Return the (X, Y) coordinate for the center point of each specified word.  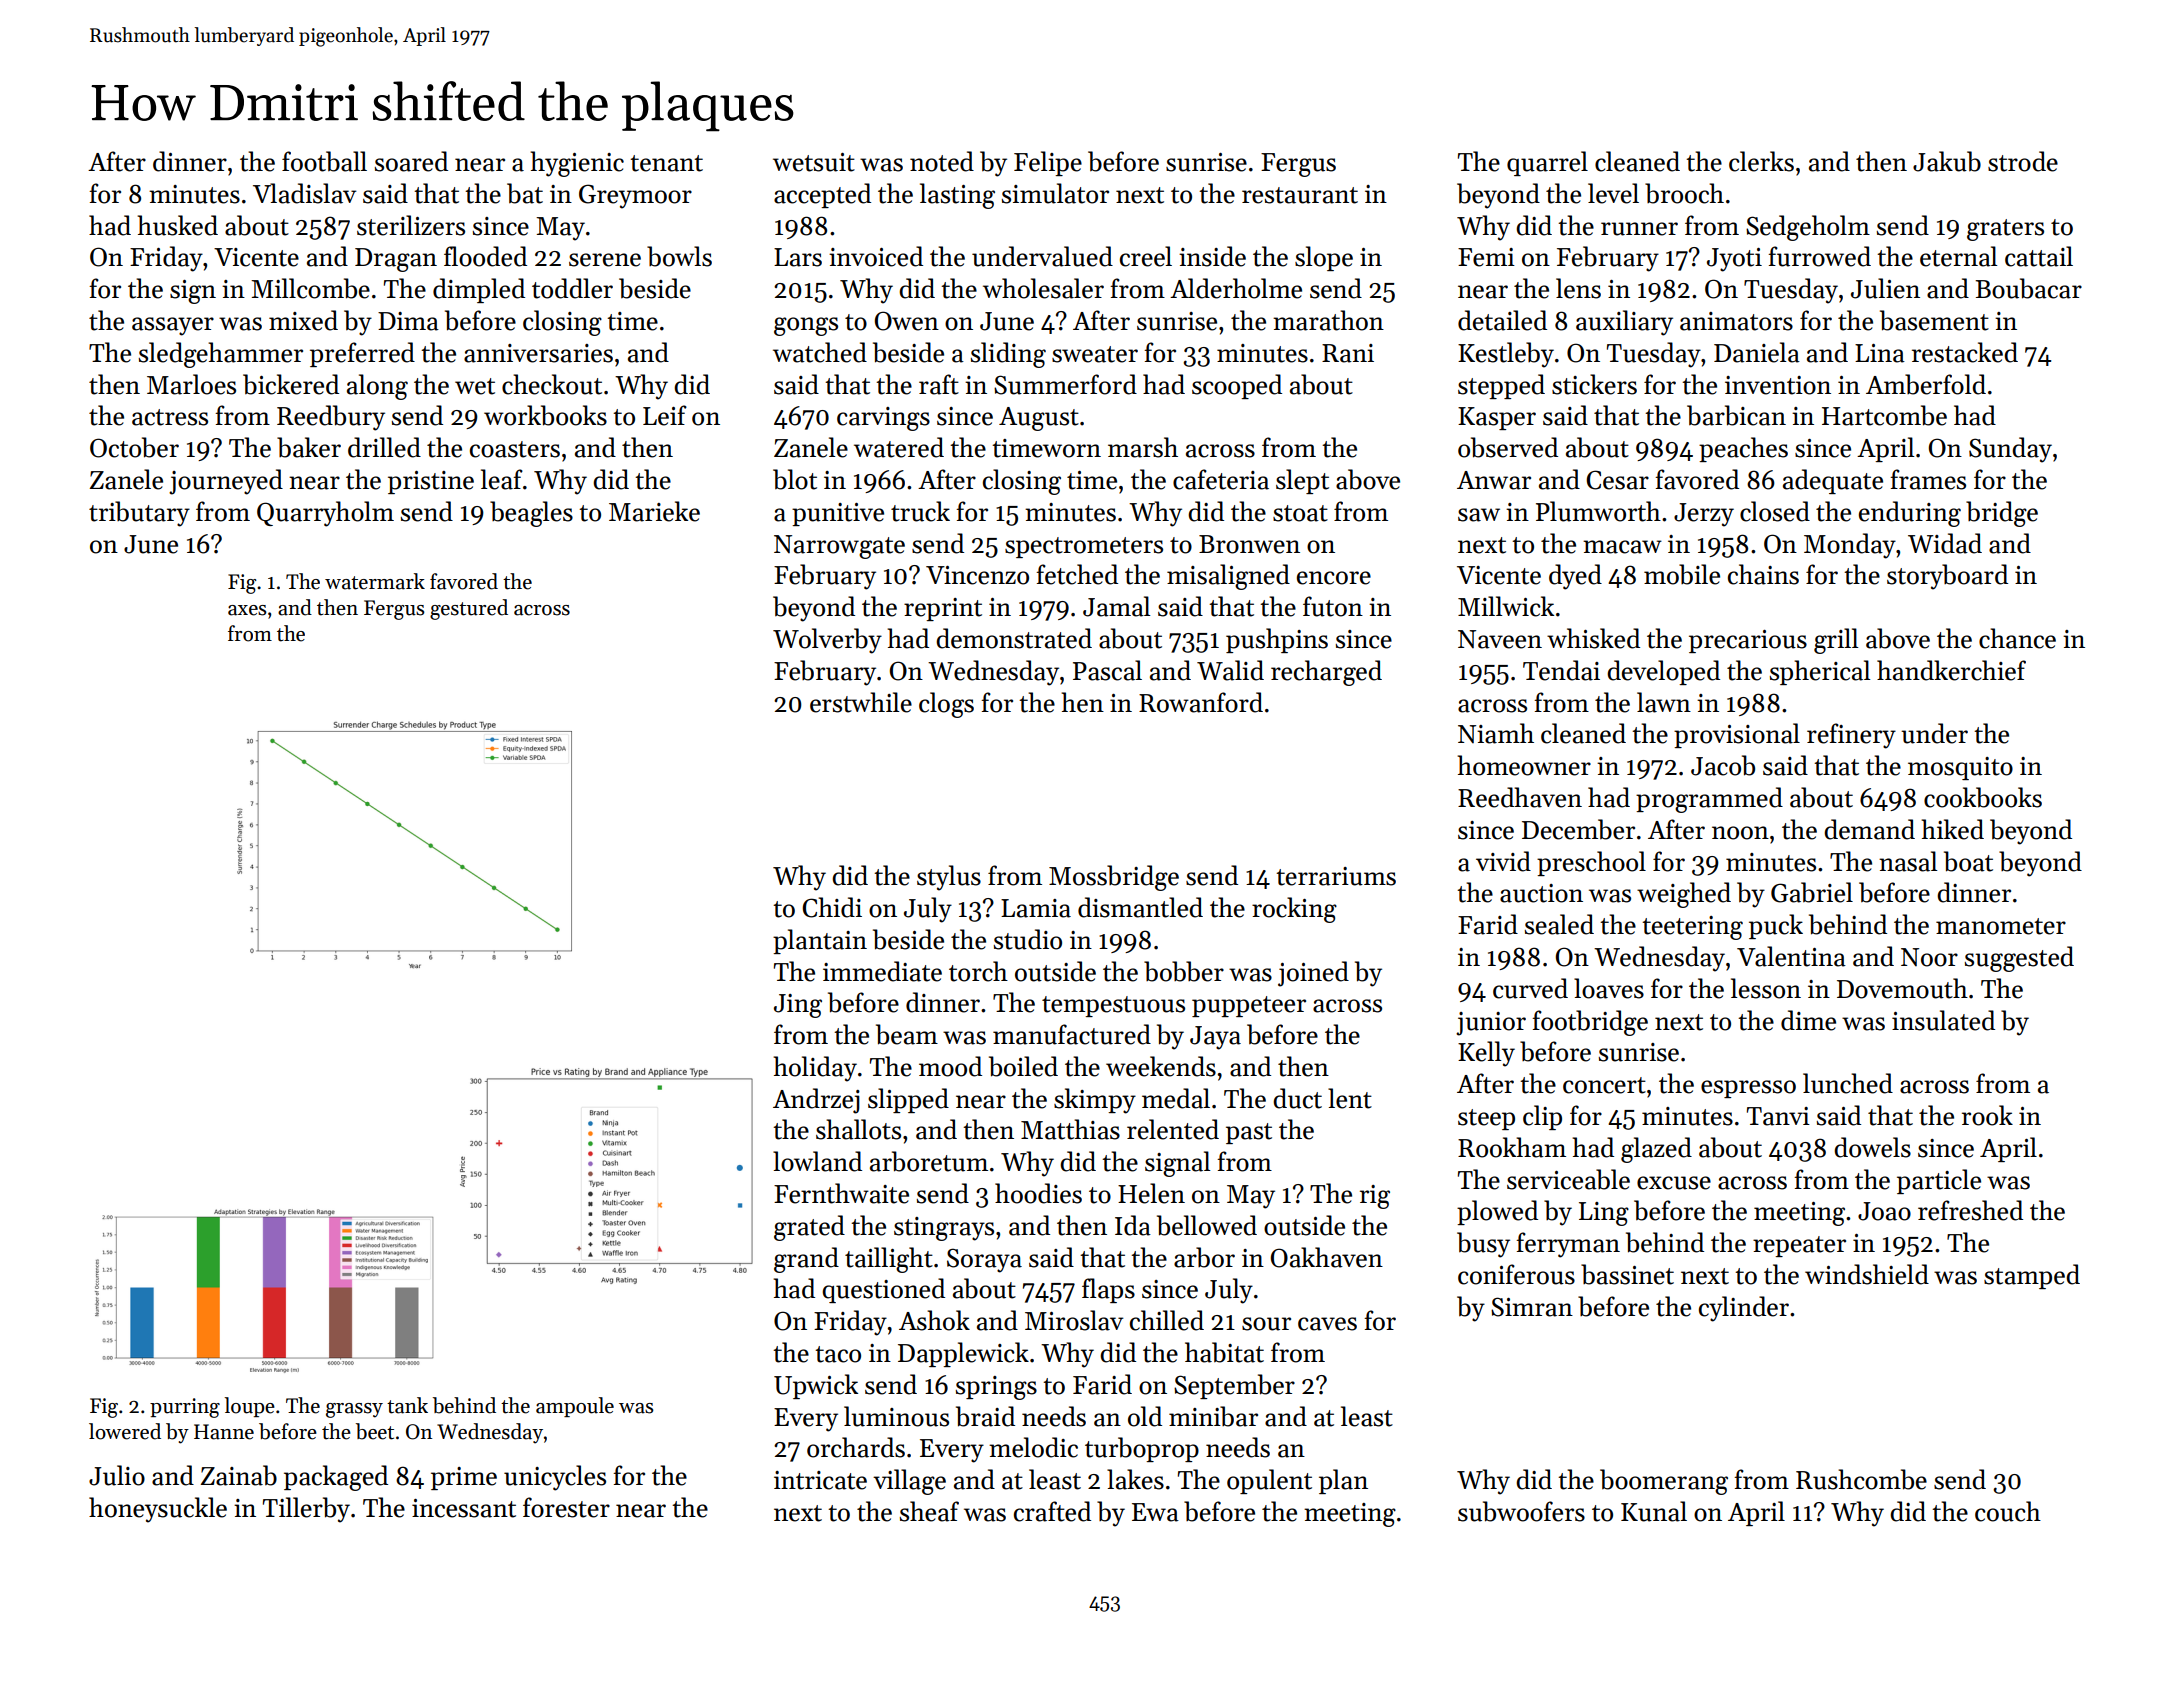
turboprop (1142, 1449)
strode (2023, 161)
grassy (354, 1410)
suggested (2019, 959)
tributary (139, 514)
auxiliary (1624, 323)
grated (809, 1228)
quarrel (1547, 163)
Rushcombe (1861, 1479)
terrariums (1336, 876)
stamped (2032, 1276)
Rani (1348, 353)
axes (247, 610)
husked (177, 225)
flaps (1108, 1290)
